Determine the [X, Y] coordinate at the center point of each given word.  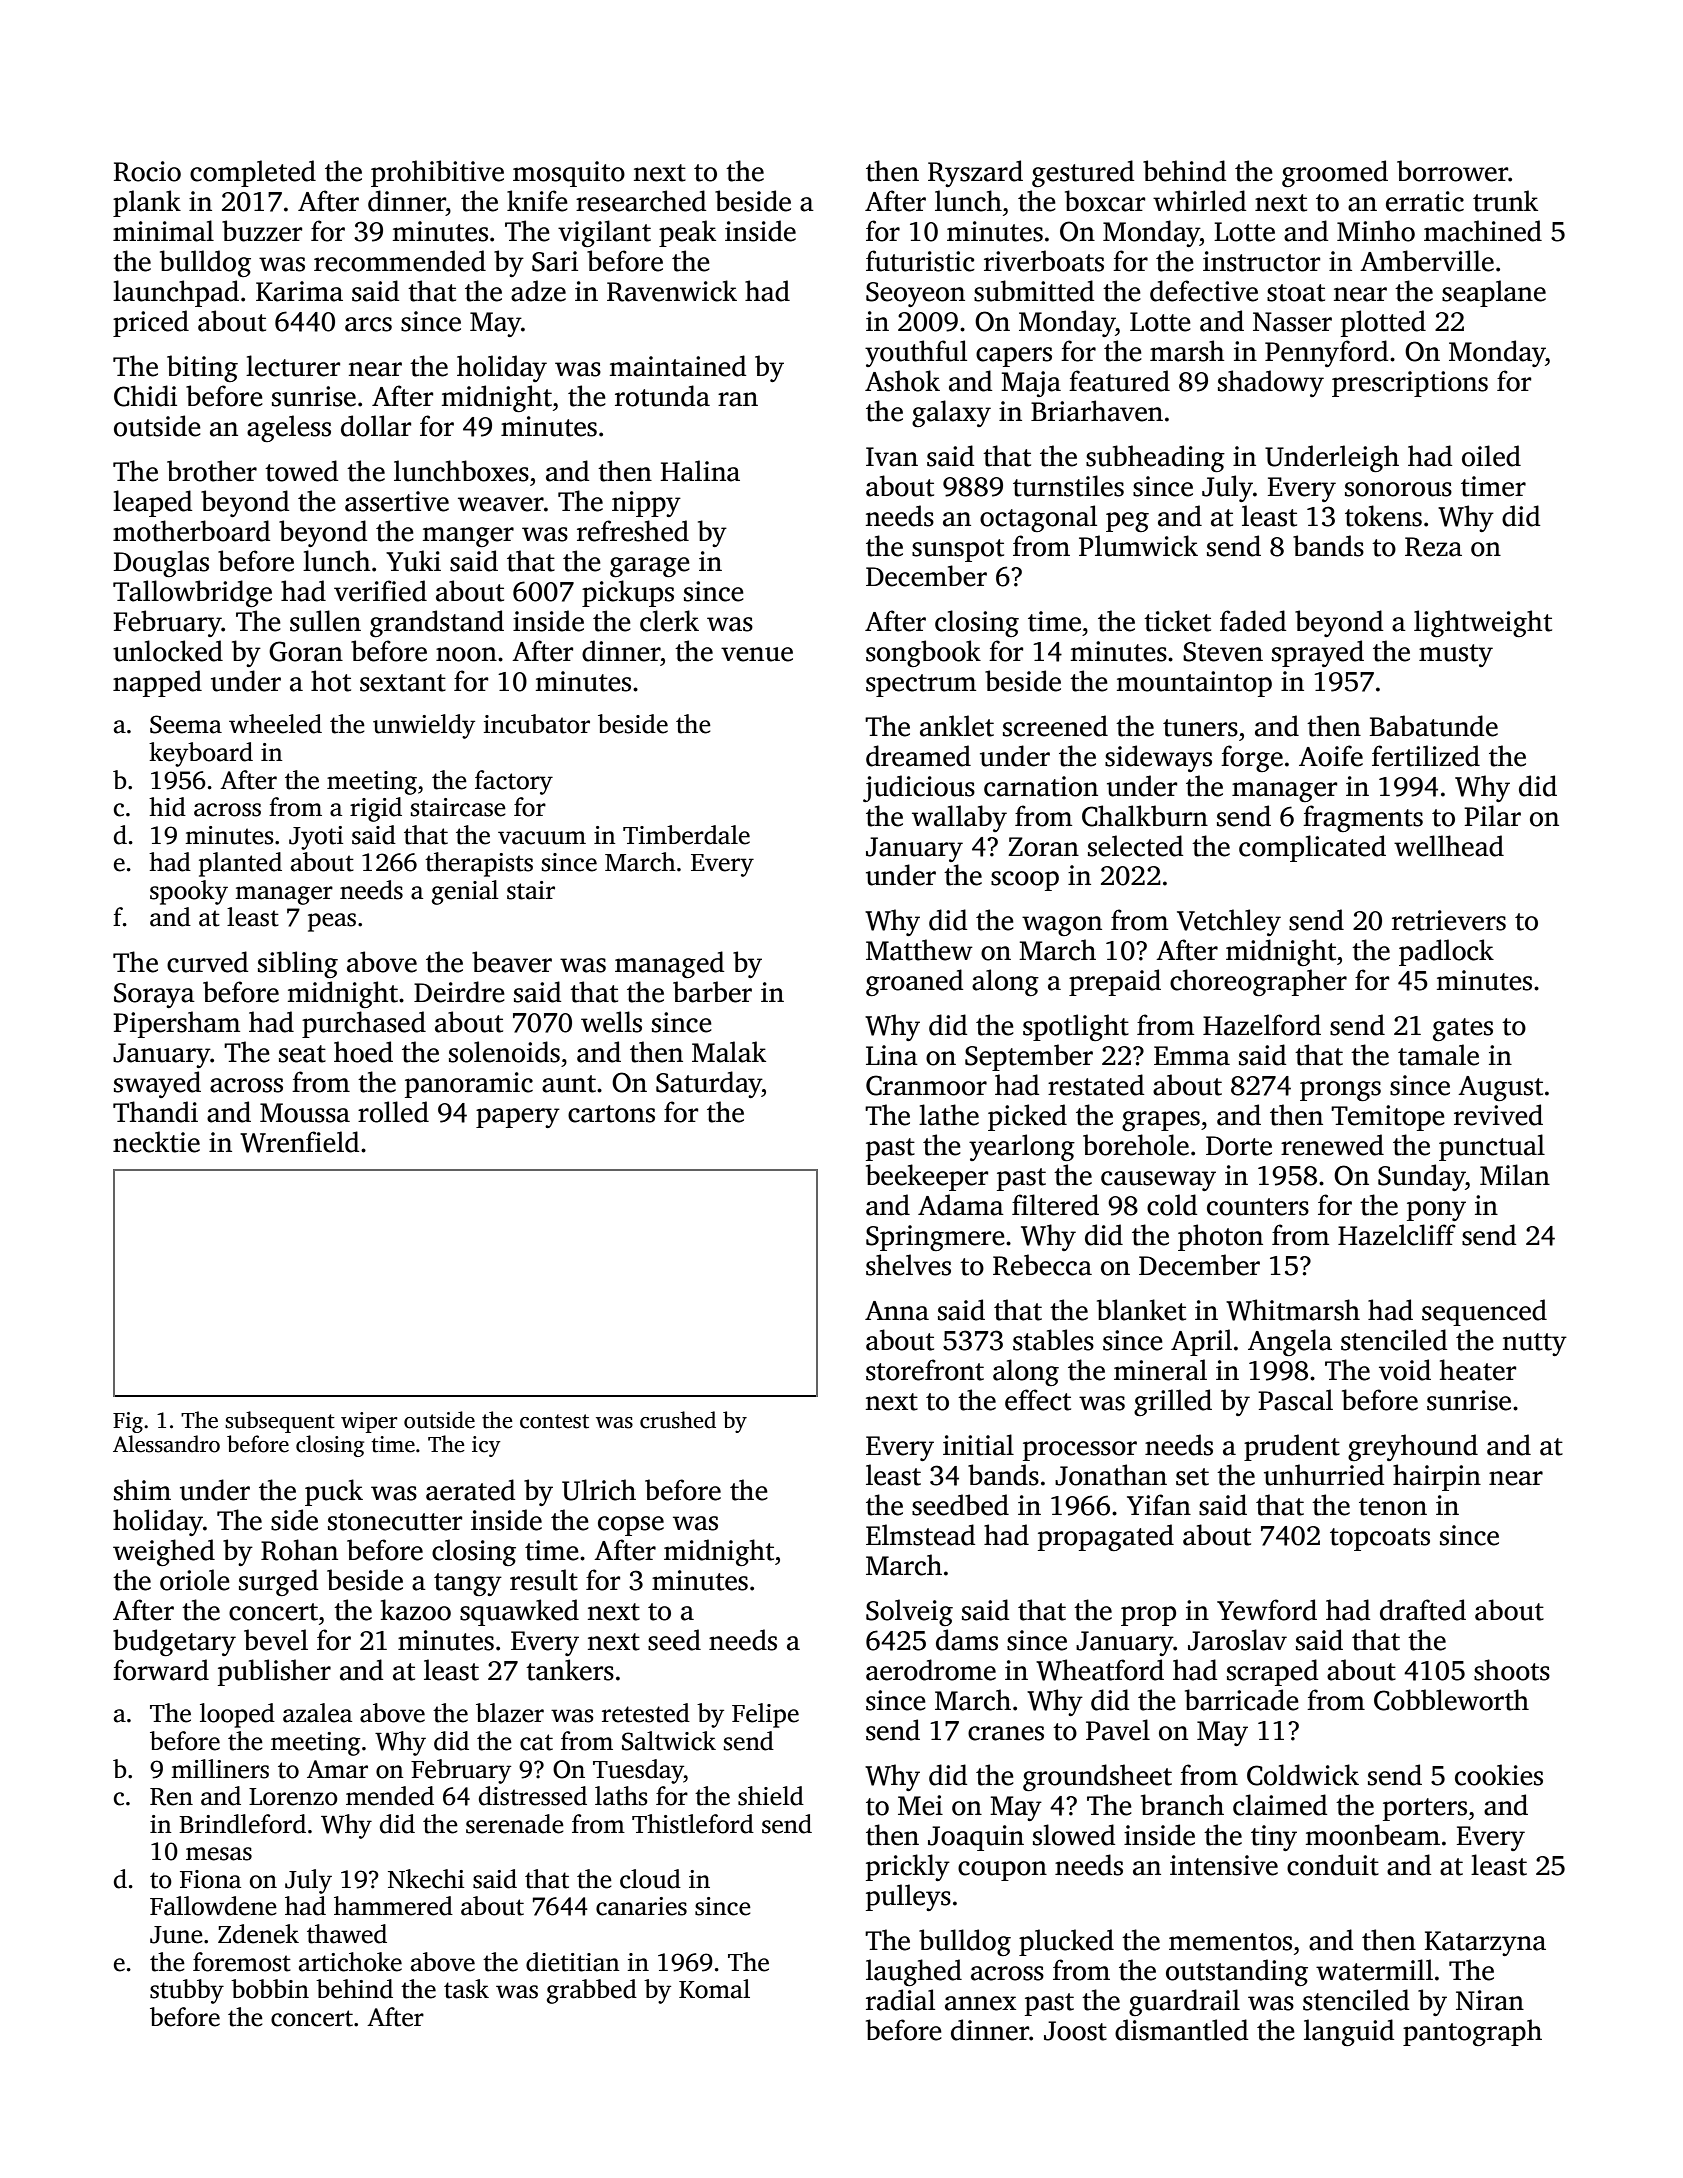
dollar [376, 426]
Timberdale [686, 835]
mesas [219, 1854]
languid [1349, 2032]
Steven [1223, 652]
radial [900, 2000]
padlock [1446, 952]
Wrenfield [299, 1142]
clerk [669, 621]
